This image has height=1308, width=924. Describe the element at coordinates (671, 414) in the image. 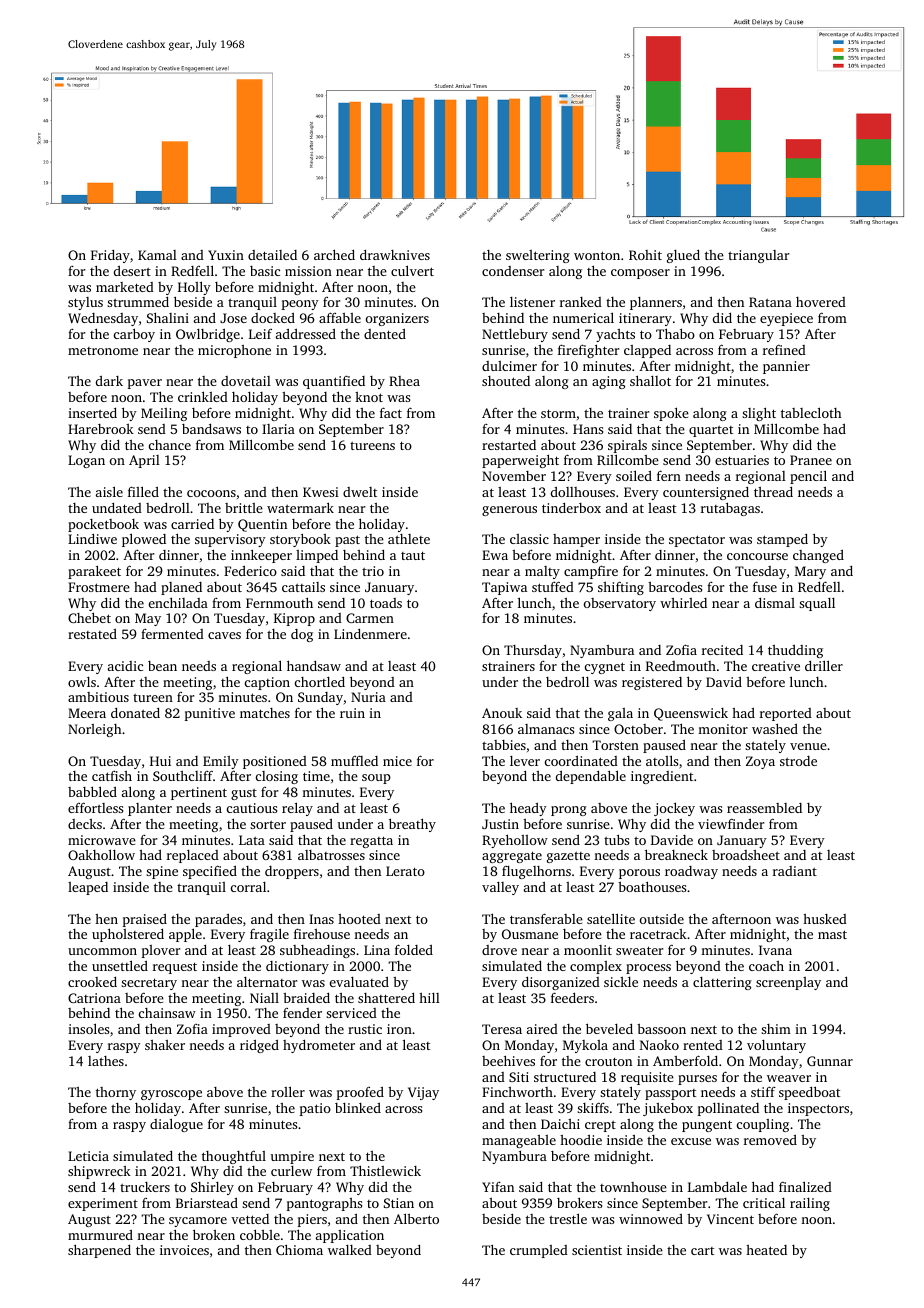

I see `spoke` at that location.
